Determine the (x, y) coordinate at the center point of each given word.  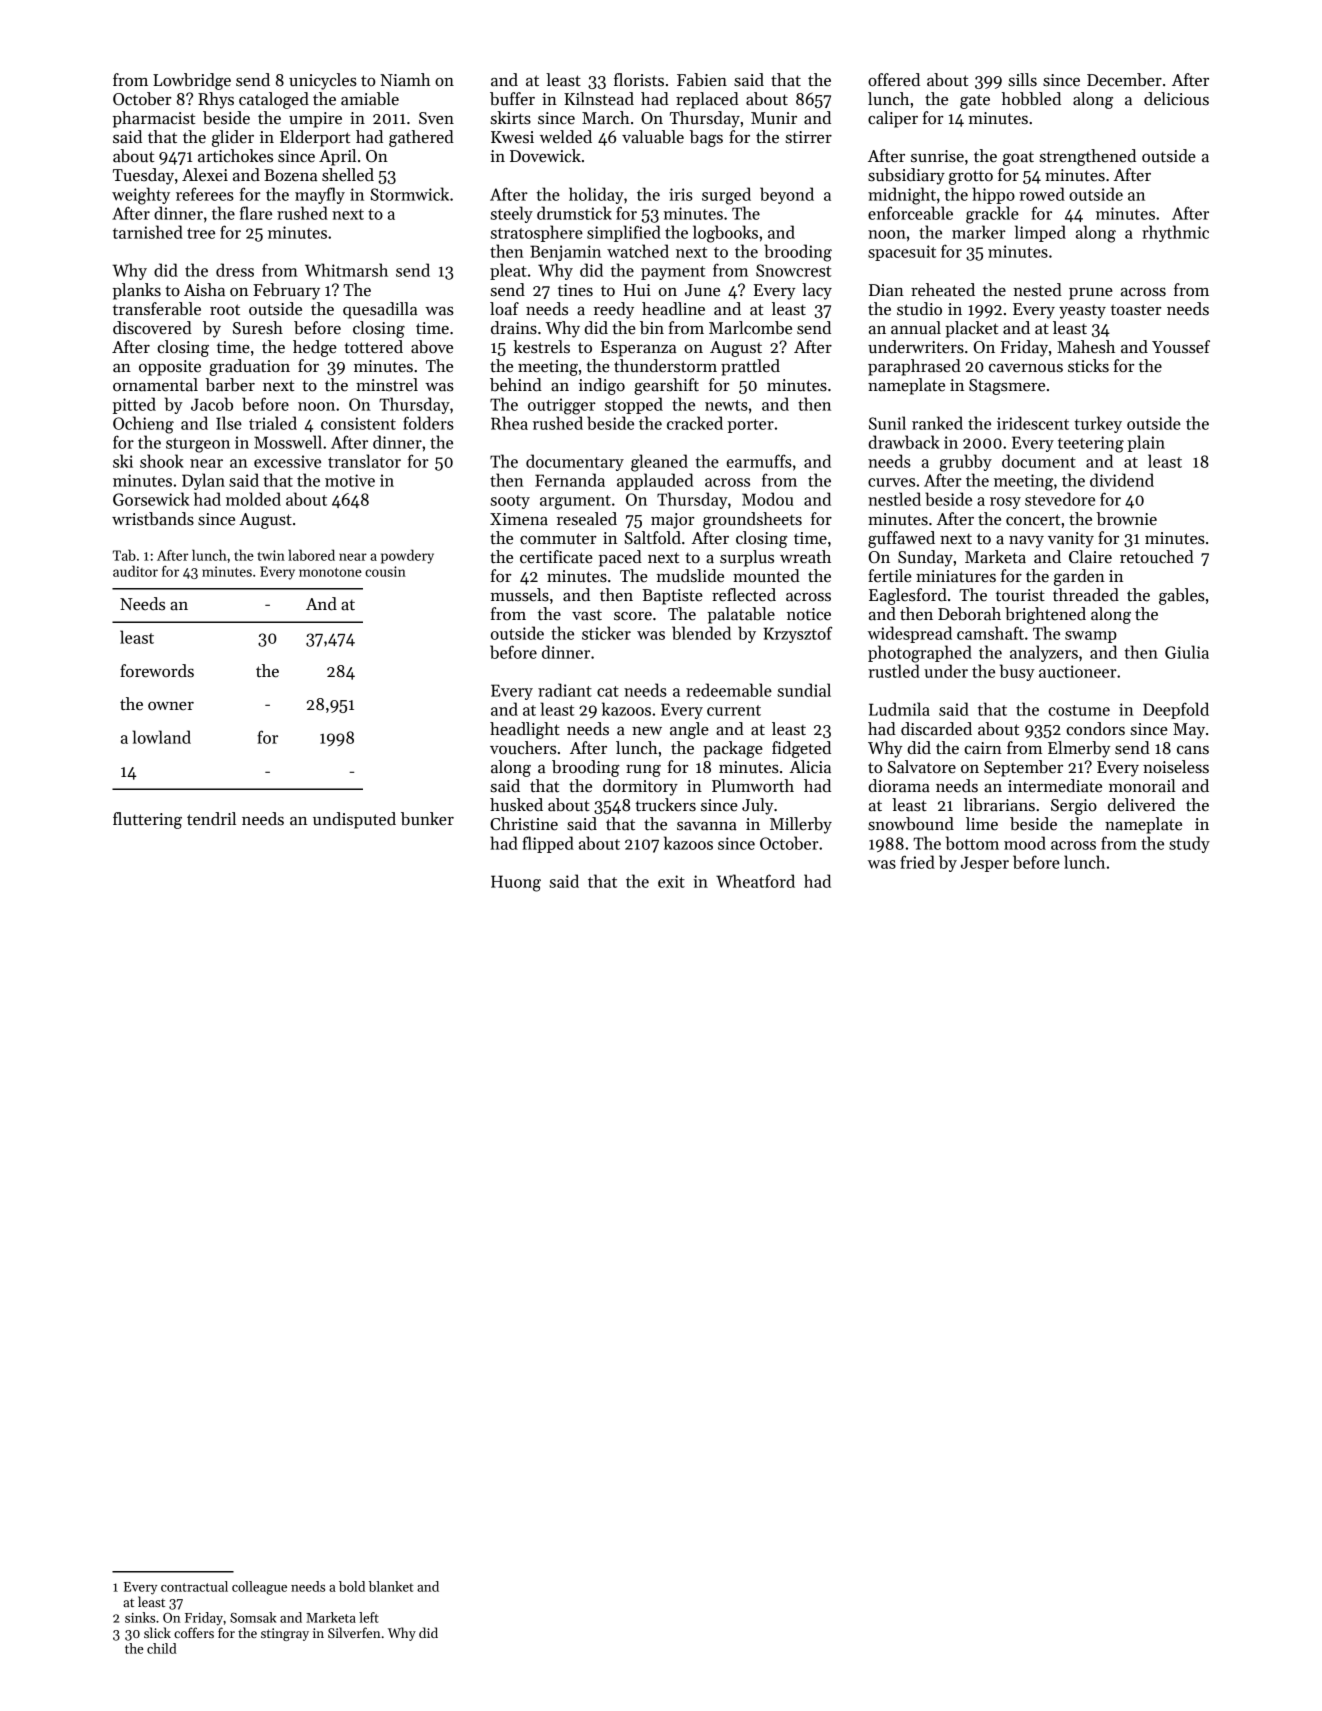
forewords (157, 671)
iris (681, 194)
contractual (194, 1586)
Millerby (801, 825)
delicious (1176, 99)
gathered (421, 138)
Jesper (985, 864)
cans (1193, 750)
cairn (983, 748)
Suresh (258, 328)
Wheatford (755, 881)
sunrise (937, 156)
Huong (516, 883)
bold (352, 1586)
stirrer (809, 137)
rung (643, 771)
